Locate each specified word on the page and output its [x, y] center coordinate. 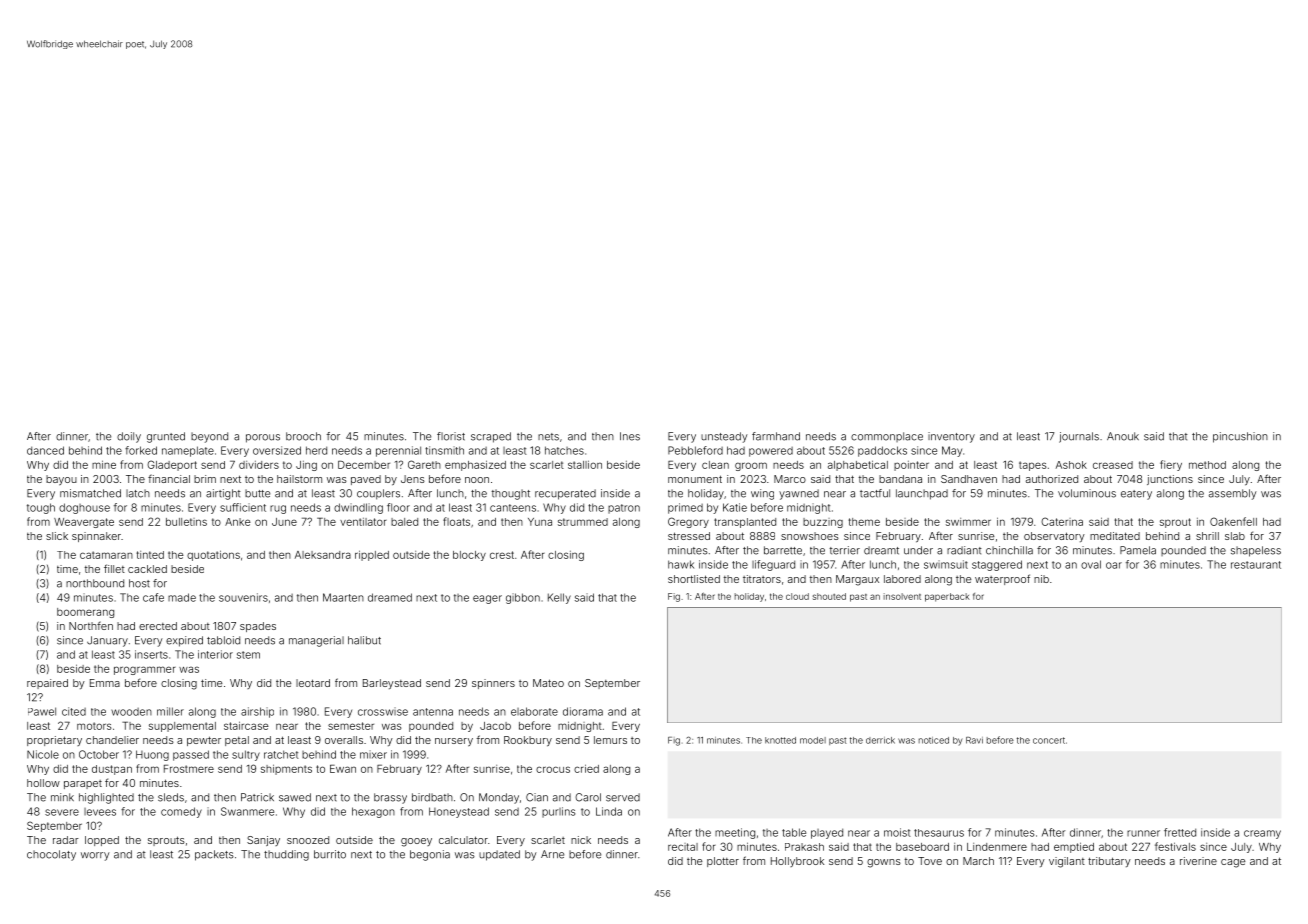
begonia [430, 855]
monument [695, 479]
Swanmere [247, 811]
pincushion [1240, 437]
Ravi [974, 740]
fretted [1180, 832]
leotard [313, 683]
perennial [398, 451]
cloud [797, 596]
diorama [583, 711]
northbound [95, 583]
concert [1049, 740]
